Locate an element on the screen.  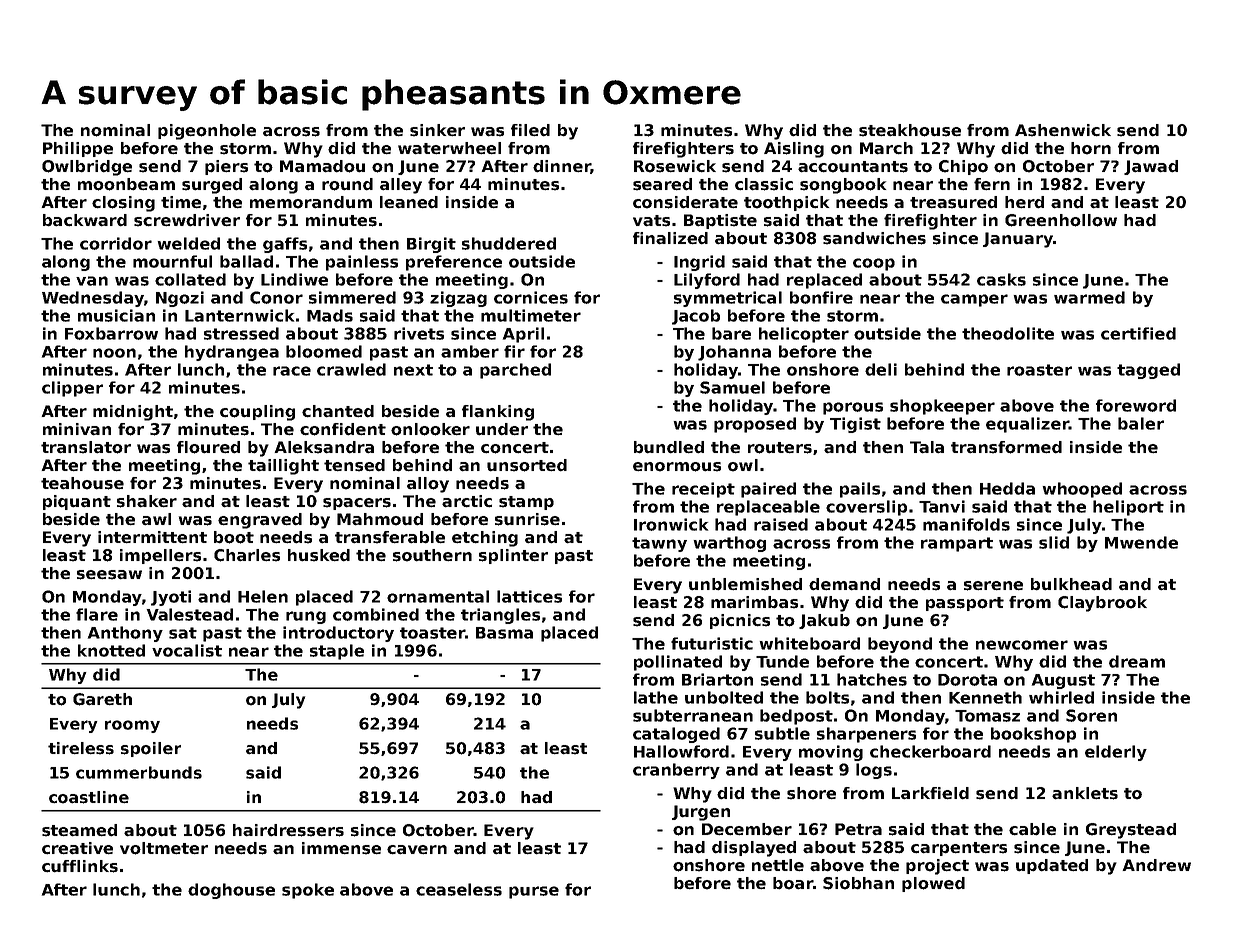
heliport is located at coordinates (1128, 508).
